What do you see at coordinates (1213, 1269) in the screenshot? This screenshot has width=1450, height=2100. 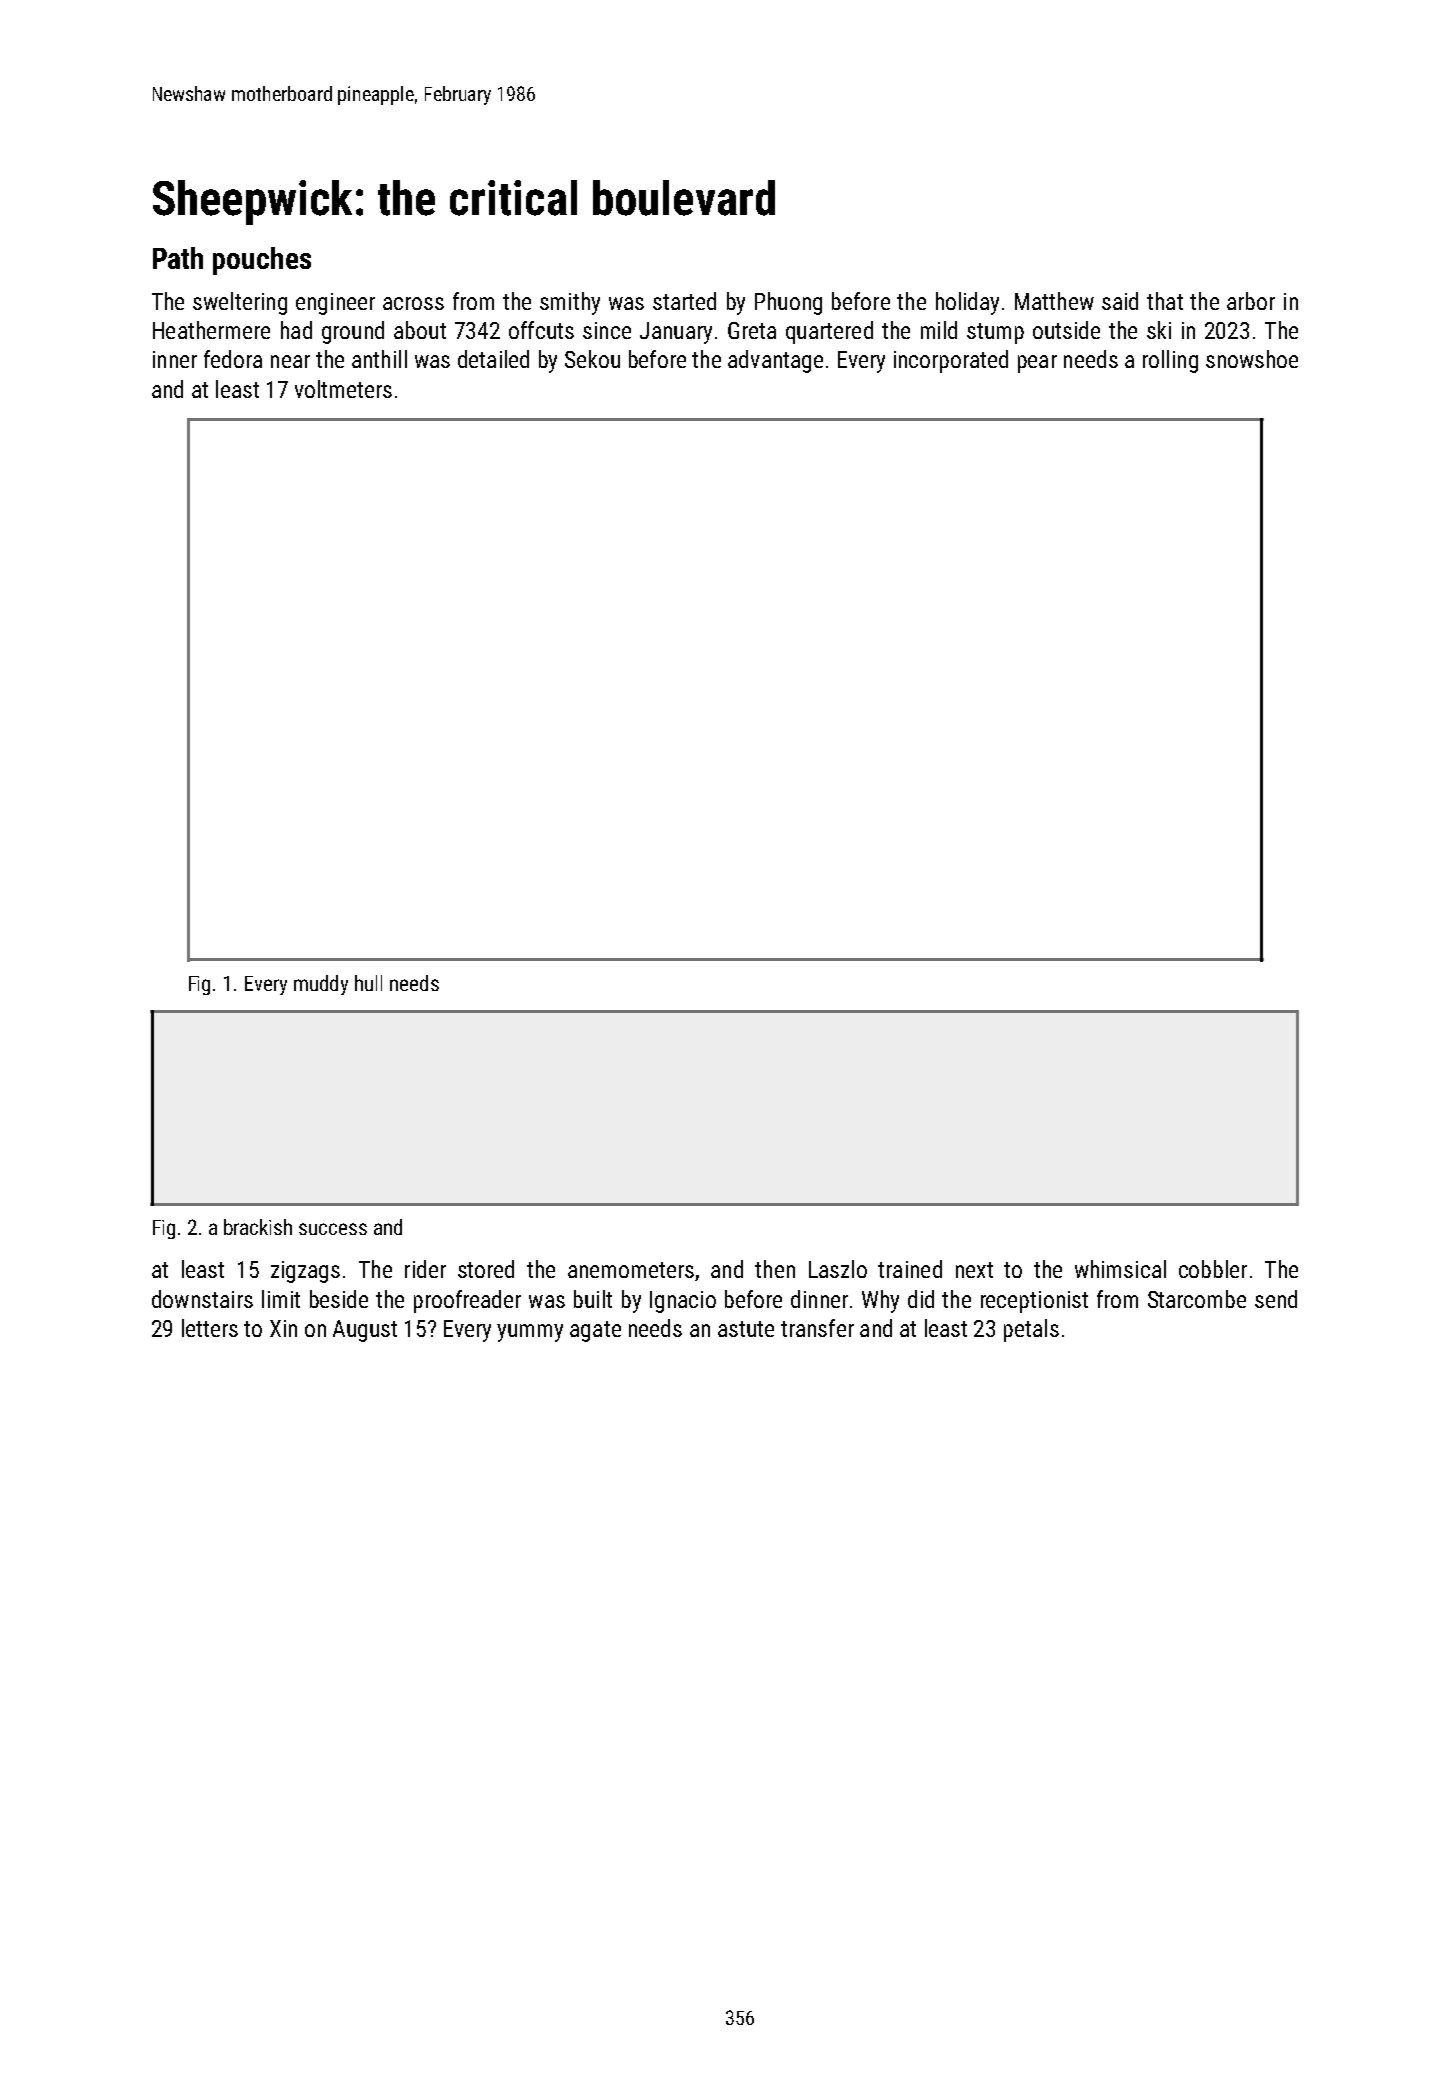 I see `cobbler` at bounding box center [1213, 1269].
